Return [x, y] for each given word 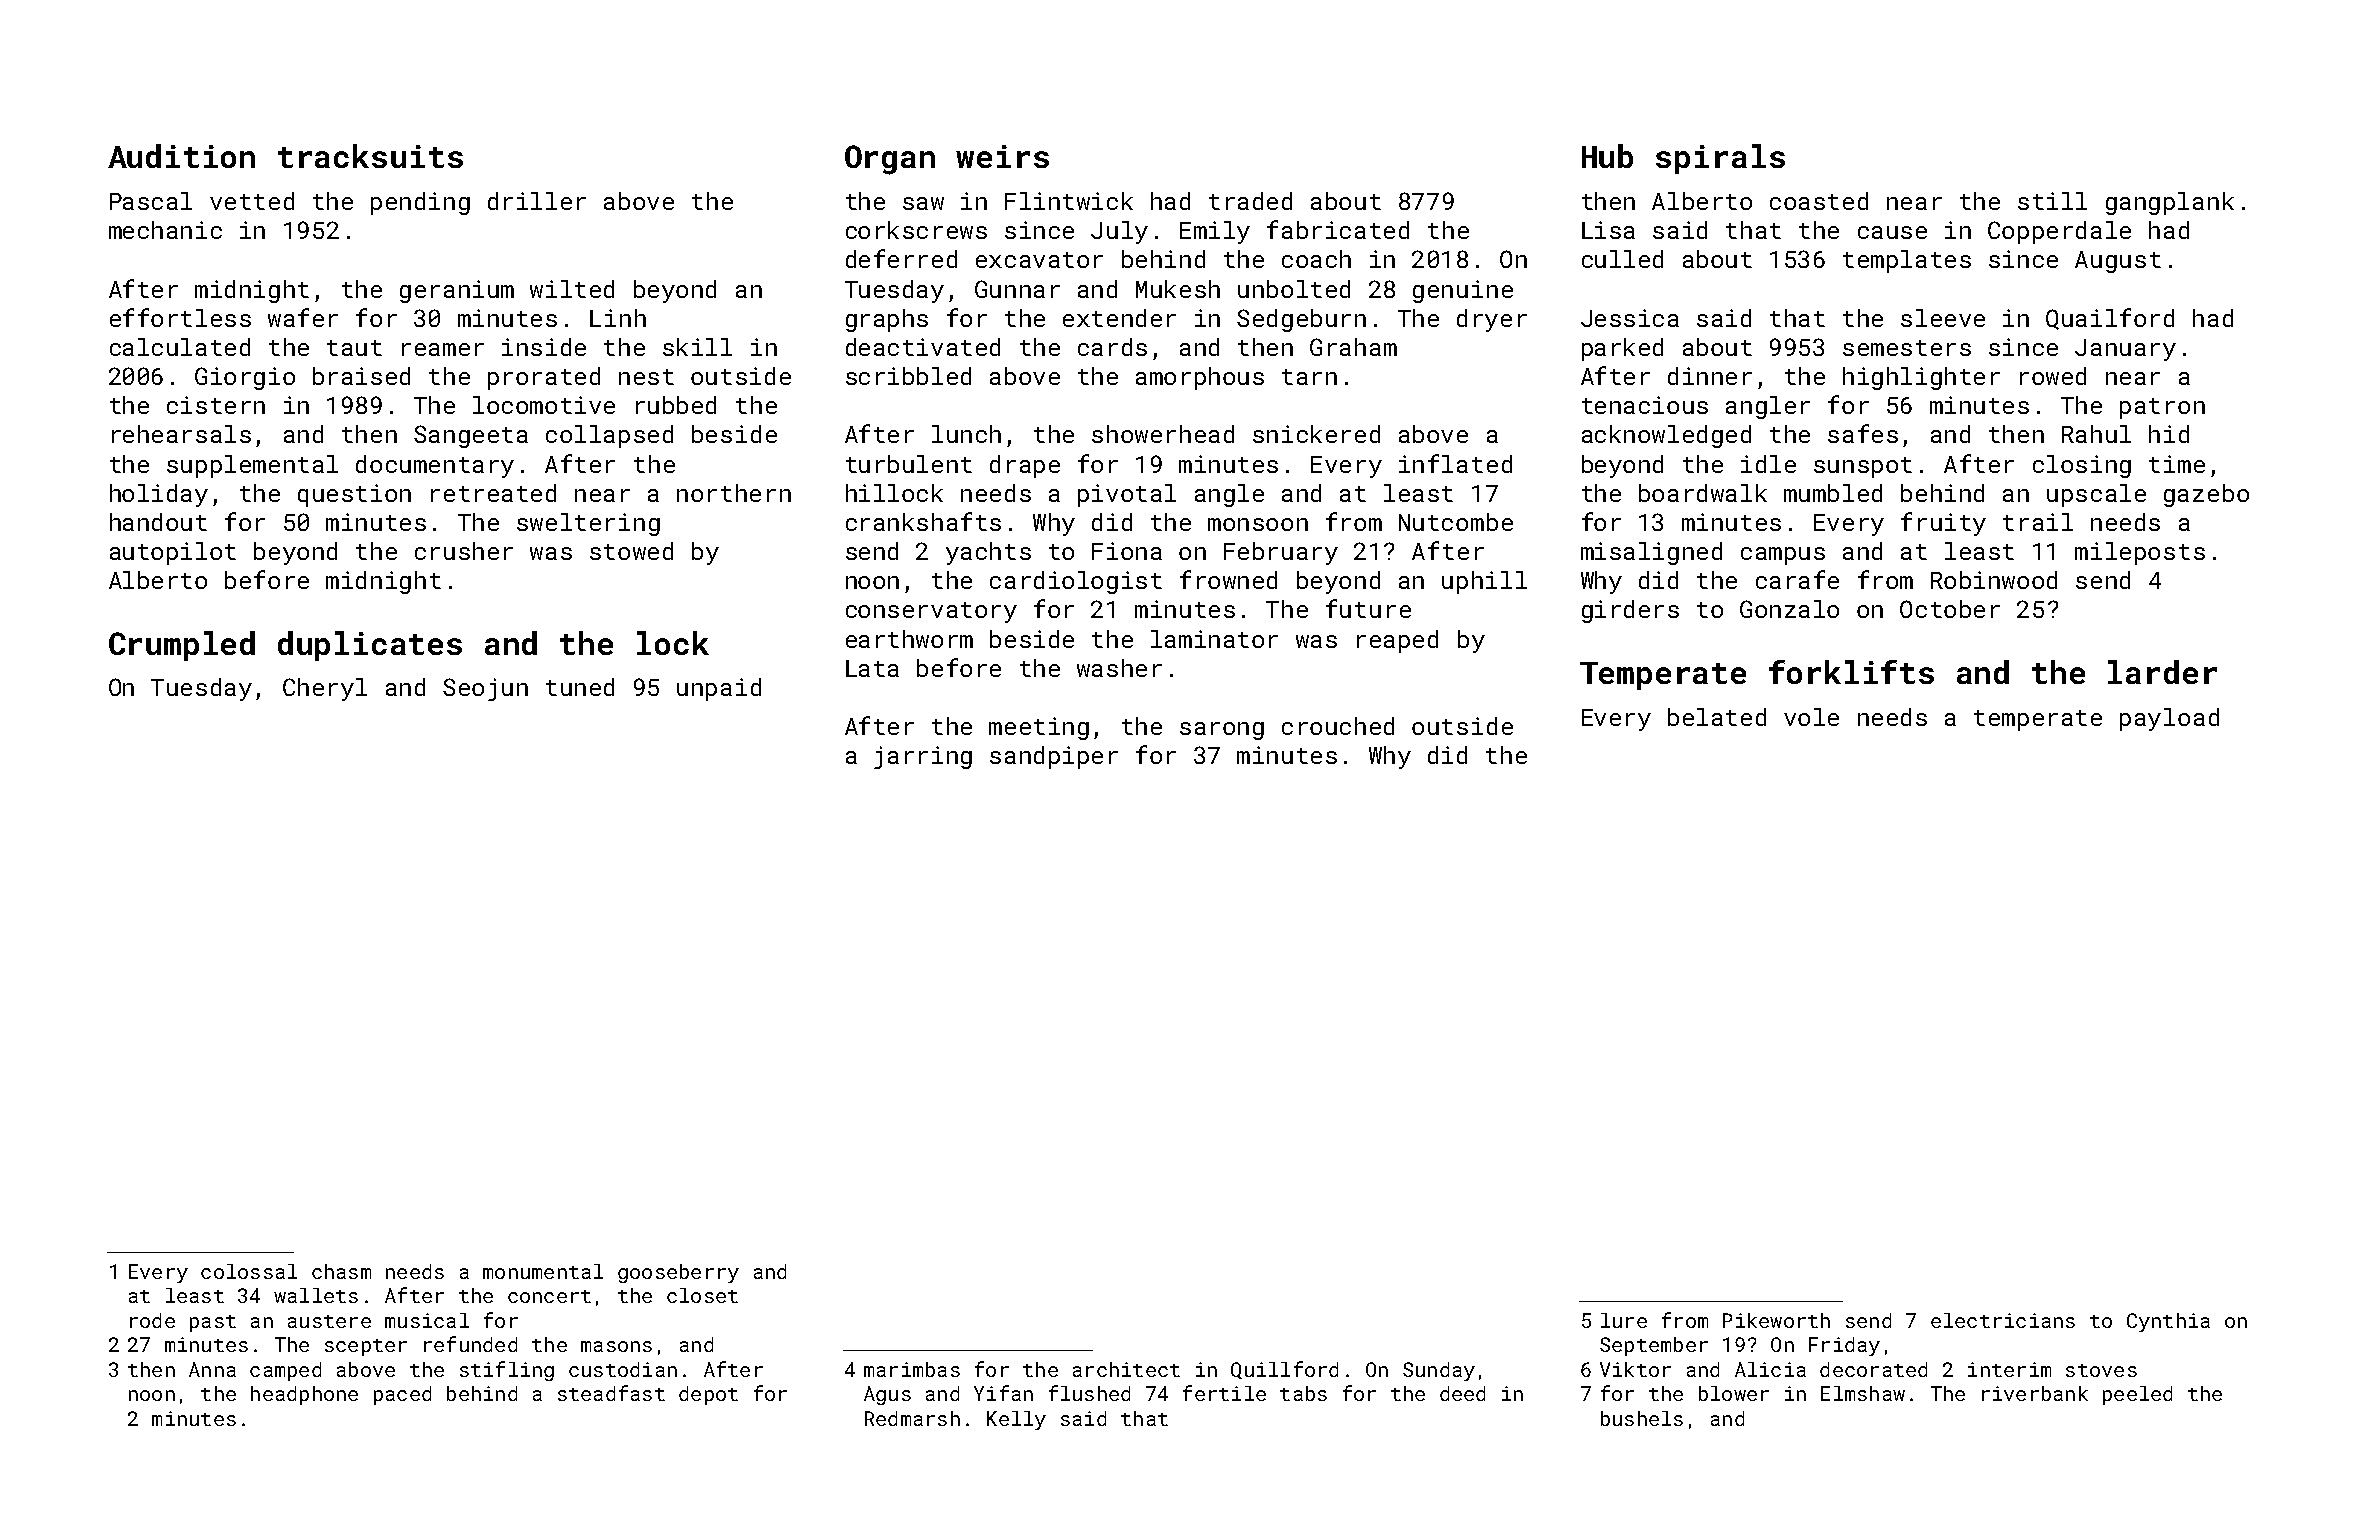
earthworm [909, 639]
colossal [249, 1271]
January [2125, 350]
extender [1119, 318]
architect [1126, 1369]
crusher [464, 551]
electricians [2003, 1320]
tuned [580, 687]
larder [2162, 672]
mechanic [165, 230]
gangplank [2170, 203]
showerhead [1163, 434]
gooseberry [678, 1273]
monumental [543, 1271]
